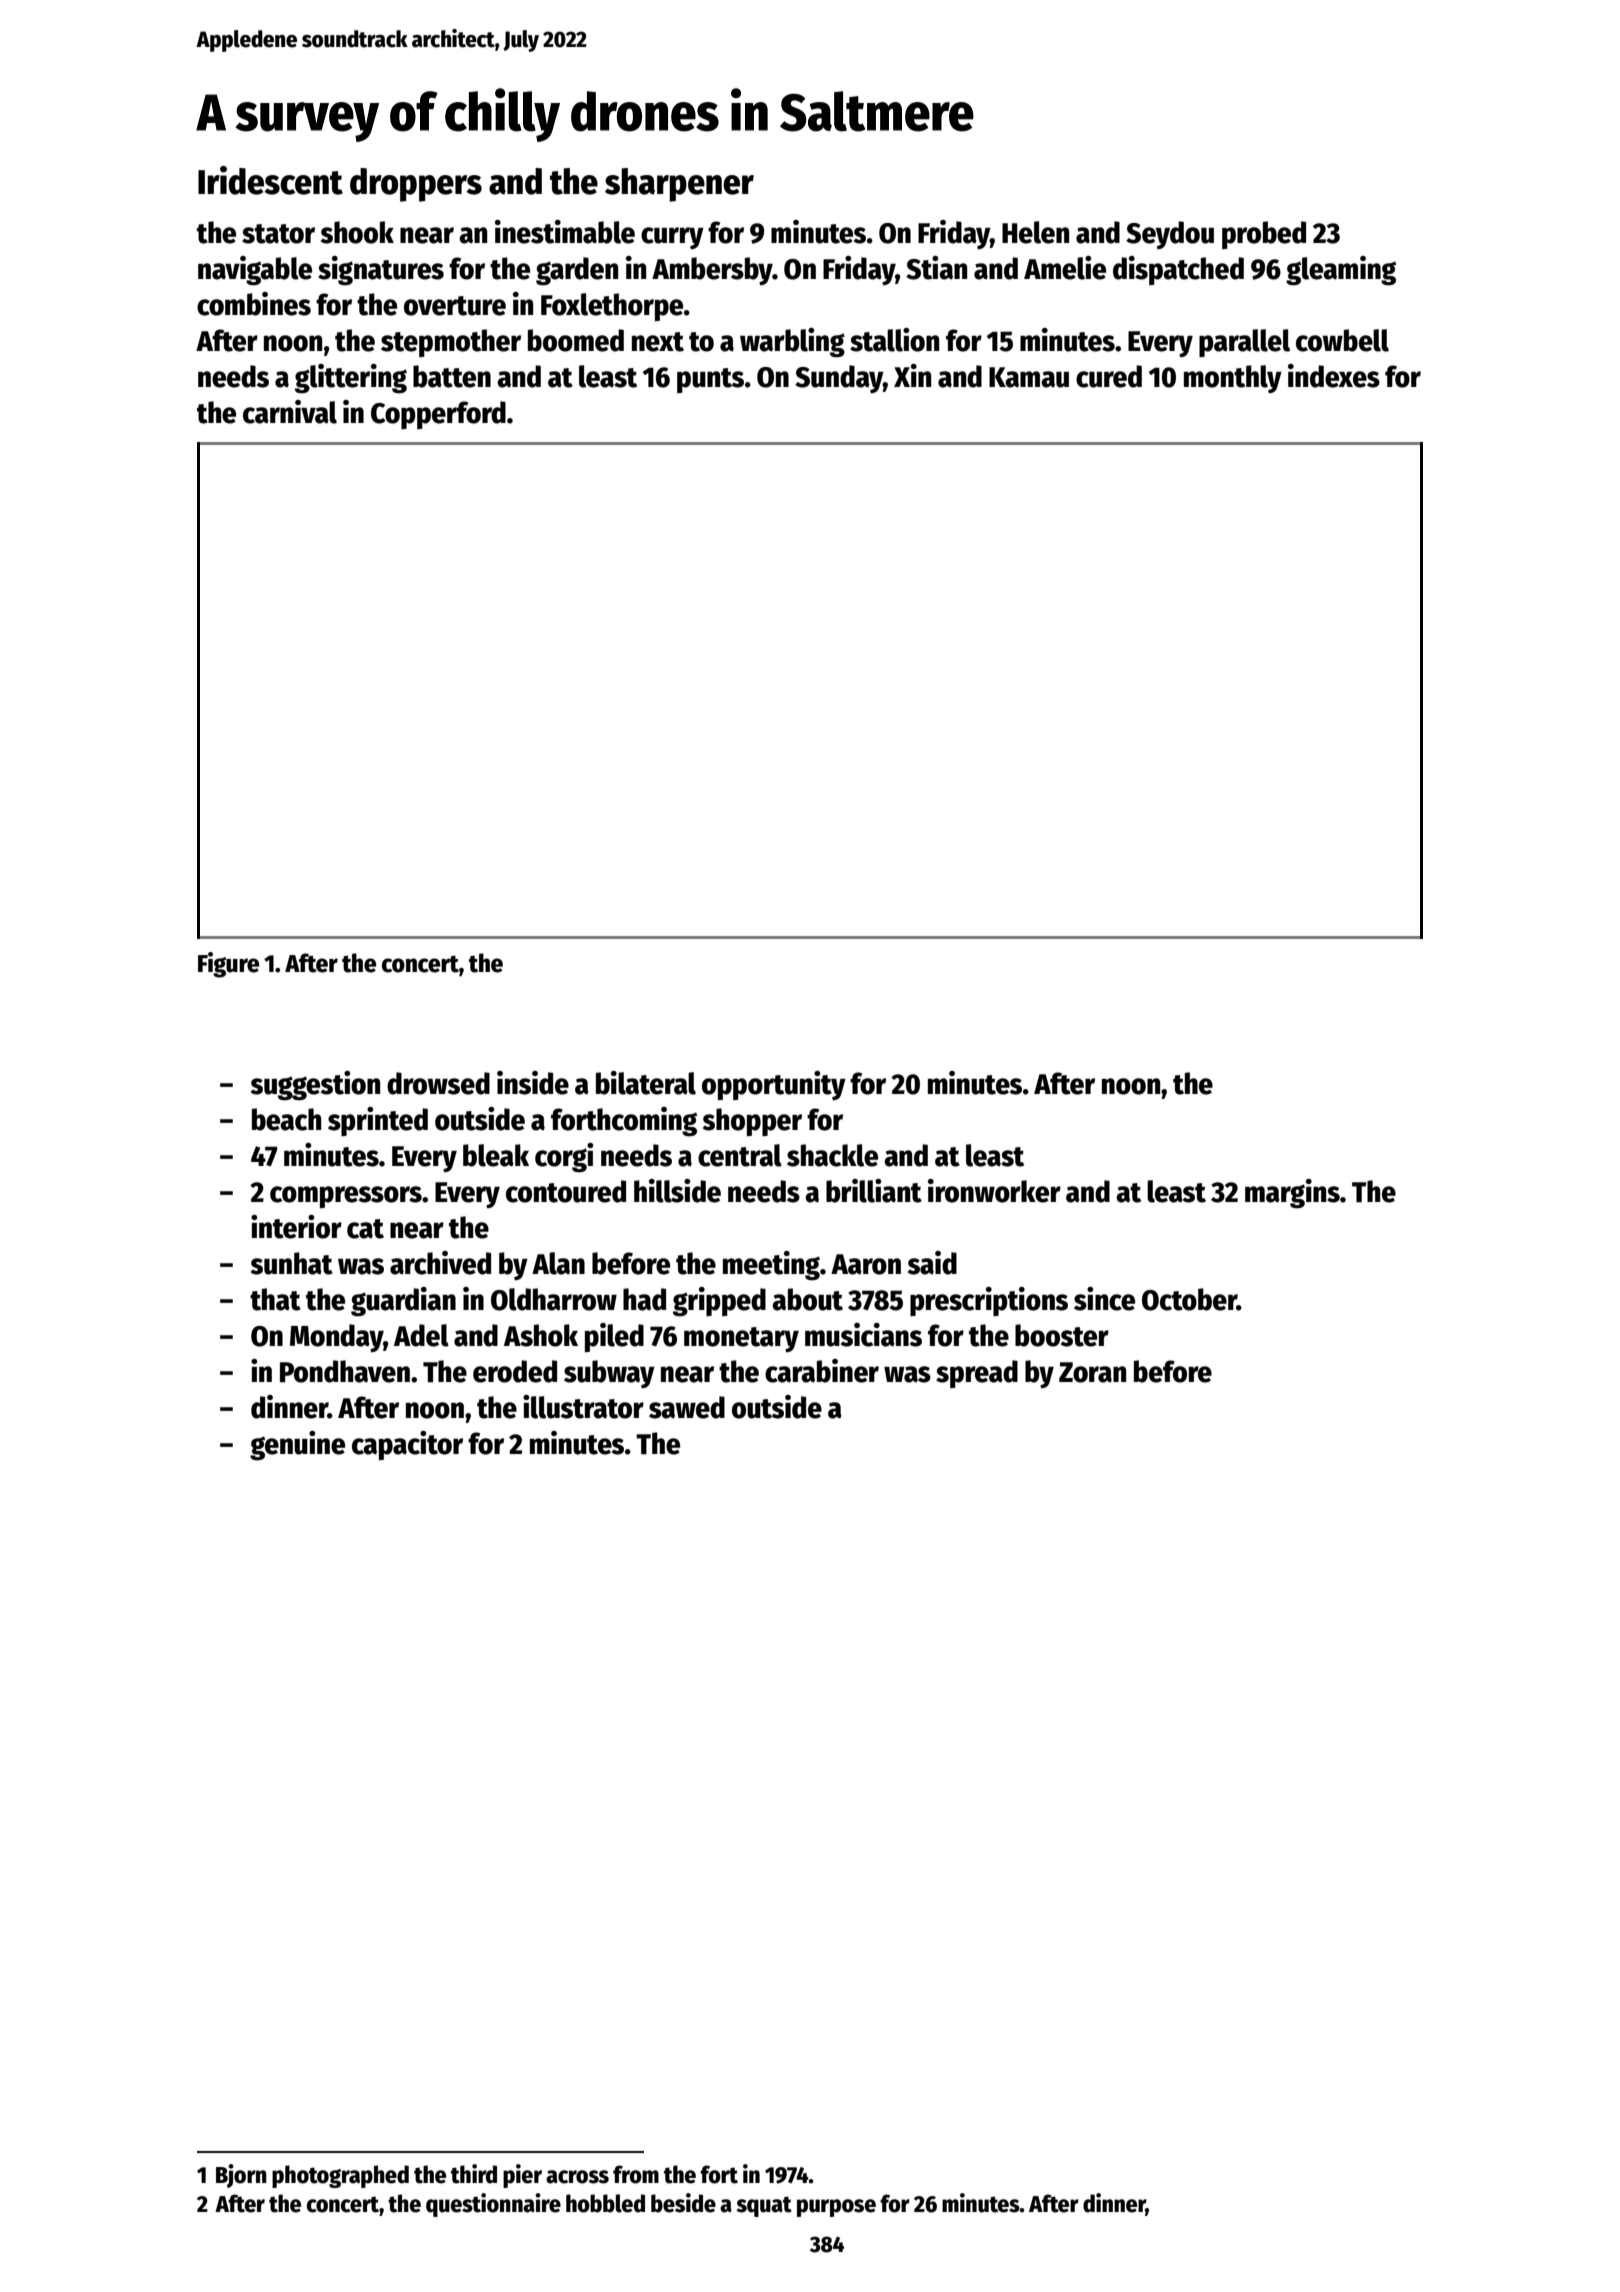 This screenshot has height=2292, width=1620. I want to click on indexes, so click(1334, 376).
